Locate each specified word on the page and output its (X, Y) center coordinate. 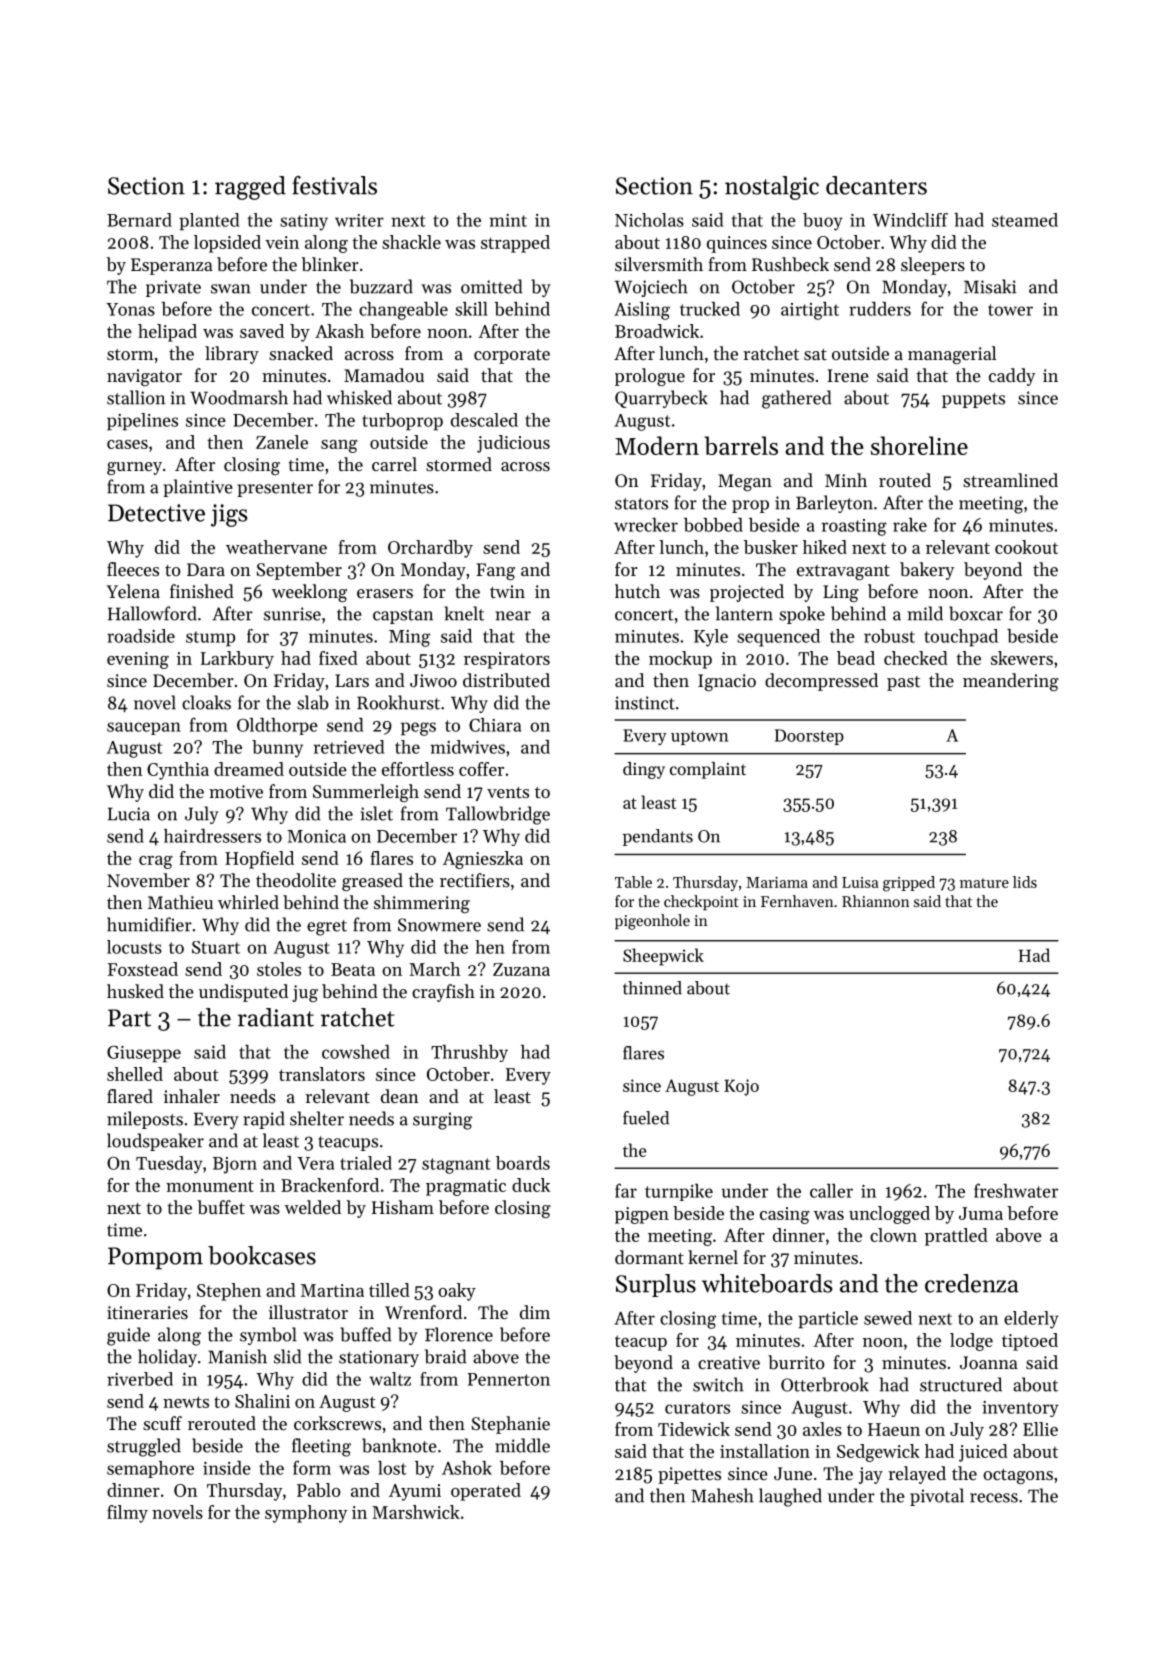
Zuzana (521, 969)
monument (210, 1186)
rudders (880, 309)
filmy (127, 1514)
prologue (650, 377)
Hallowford (152, 613)
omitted (491, 286)
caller (831, 1191)
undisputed (243, 993)
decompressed (821, 682)
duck (531, 1185)
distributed (506, 680)
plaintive (198, 488)
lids (1025, 882)
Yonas (130, 309)
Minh (846, 480)
